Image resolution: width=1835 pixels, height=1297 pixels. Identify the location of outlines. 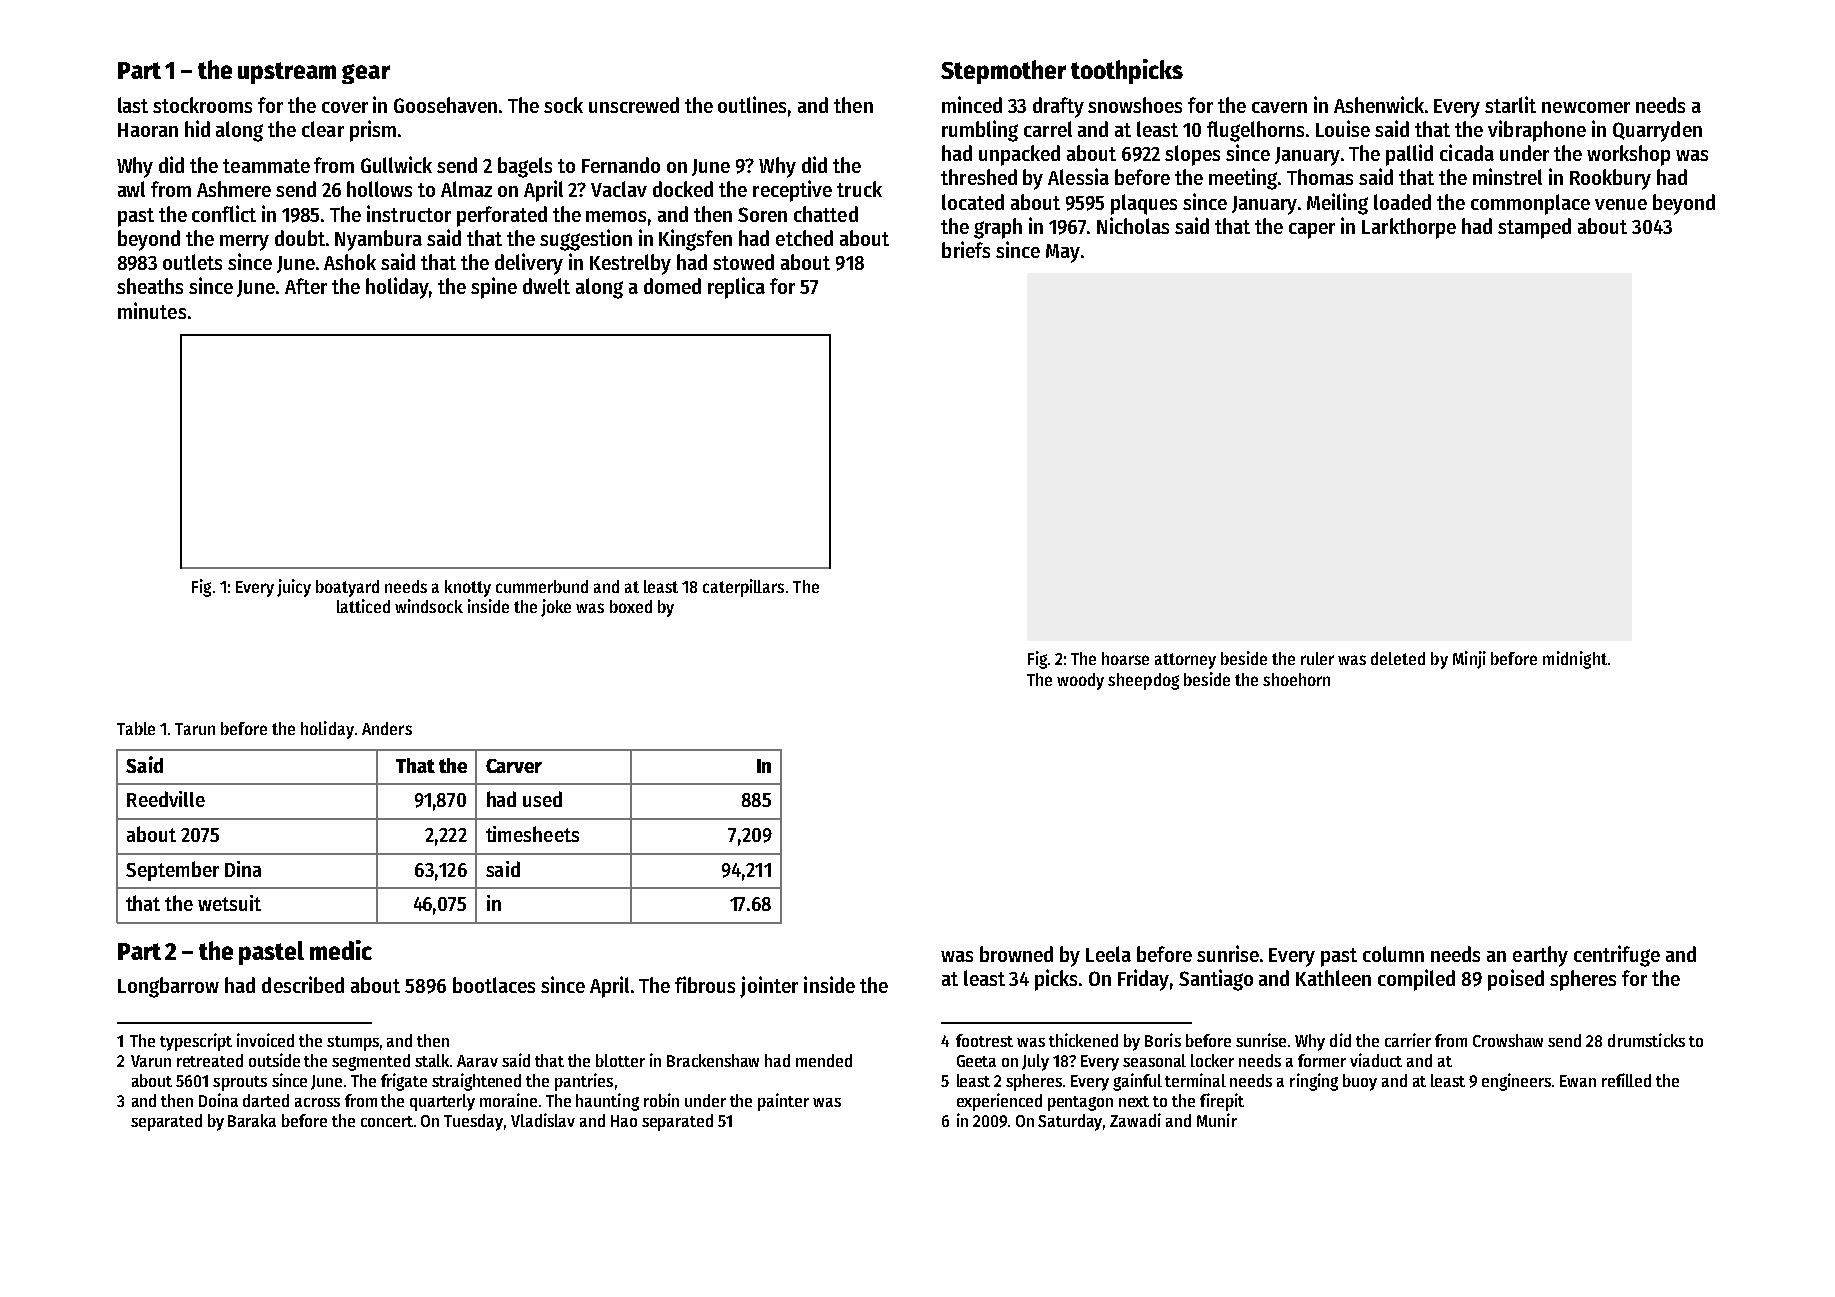
(752, 104).
